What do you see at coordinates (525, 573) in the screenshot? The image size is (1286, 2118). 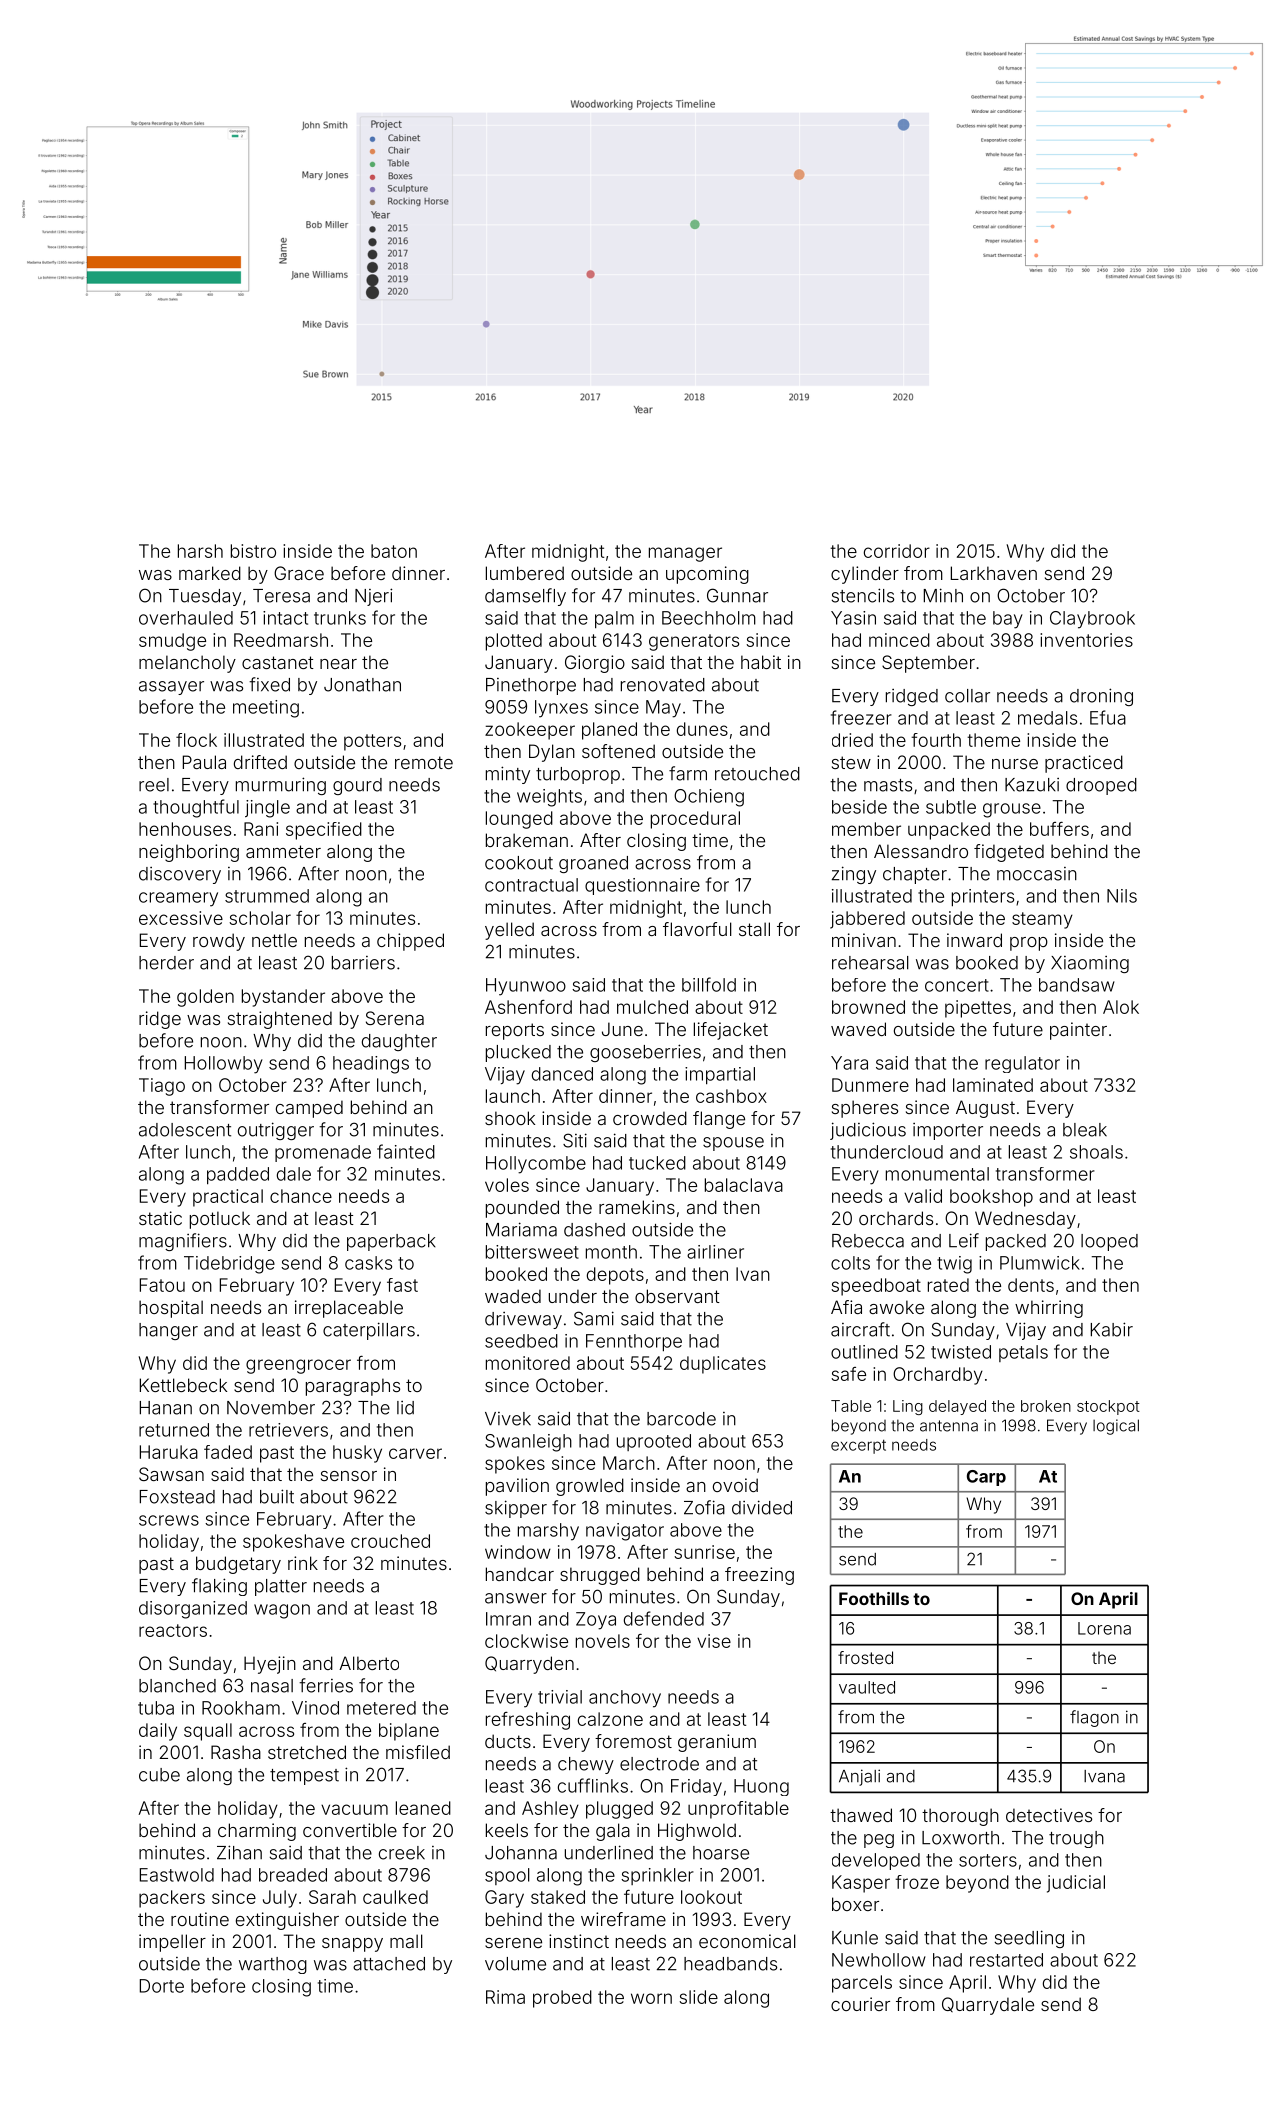 I see `lumbered` at bounding box center [525, 573].
